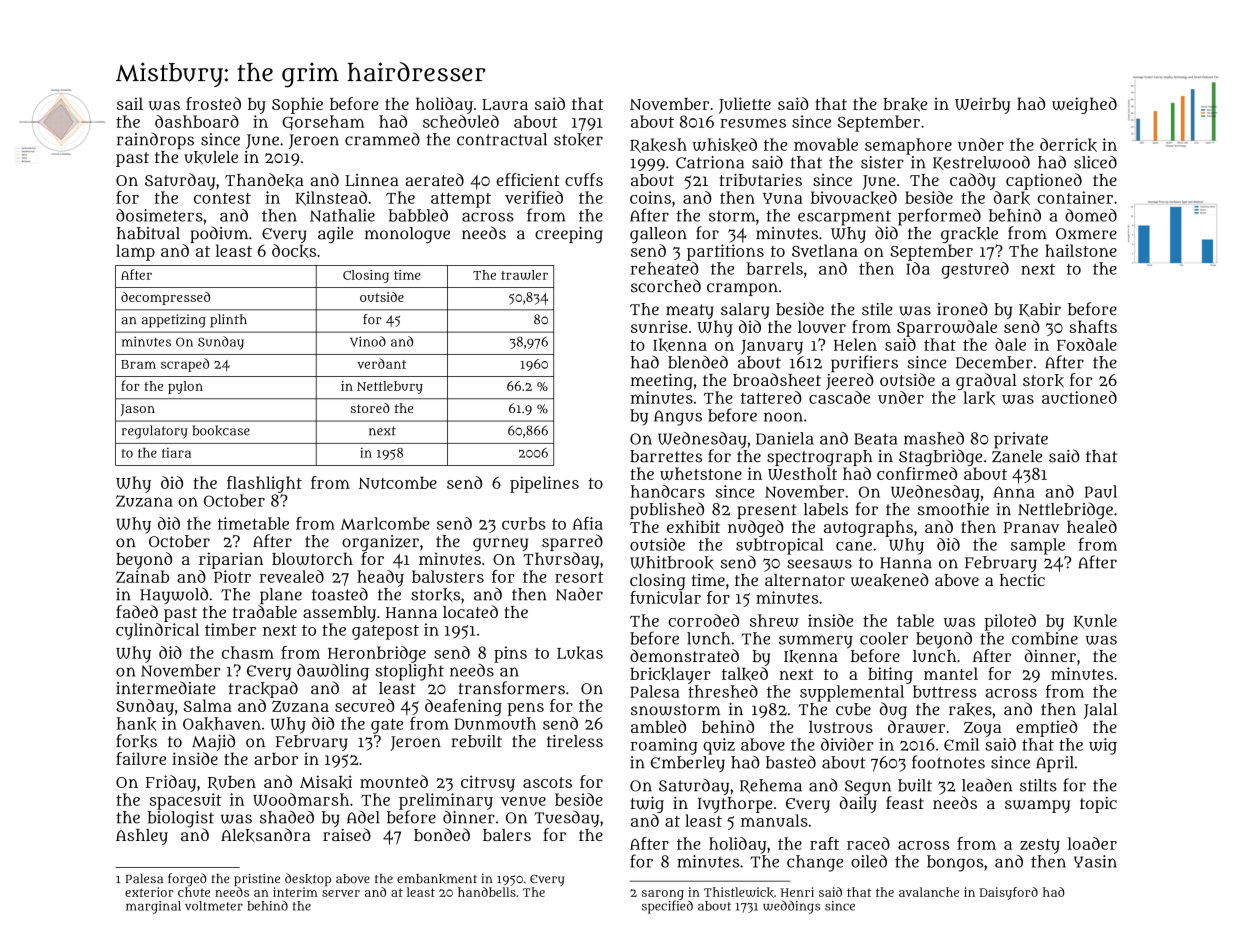 The height and width of the screenshot is (952, 1233). What do you see at coordinates (142, 576) in the screenshot?
I see `Zainab` at bounding box center [142, 576].
